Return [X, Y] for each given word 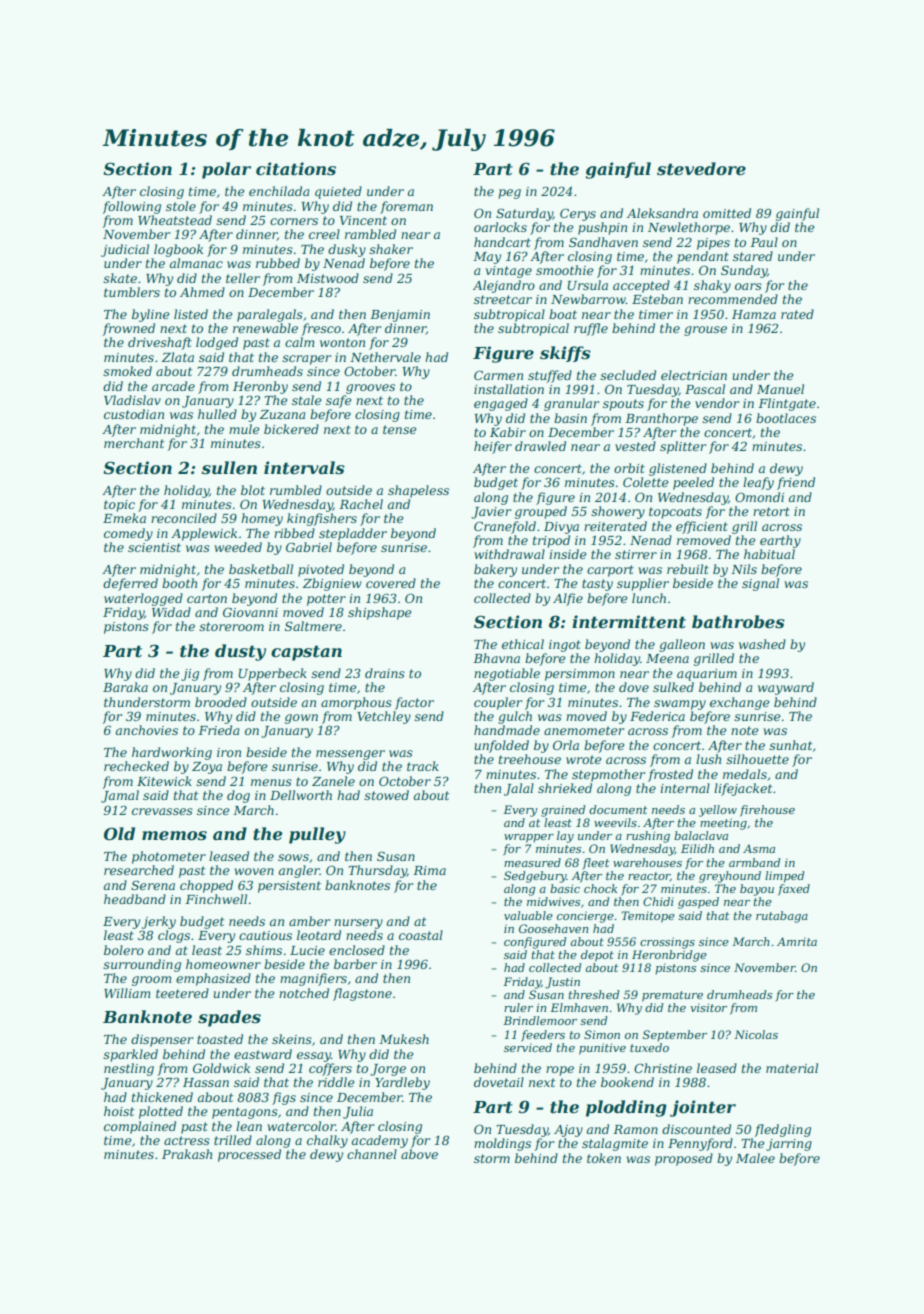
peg [509, 194]
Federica [657, 716]
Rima [429, 870]
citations [296, 169]
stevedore [701, 169]
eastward [263, 1054]
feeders [543, 1036]
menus [271, 782]
